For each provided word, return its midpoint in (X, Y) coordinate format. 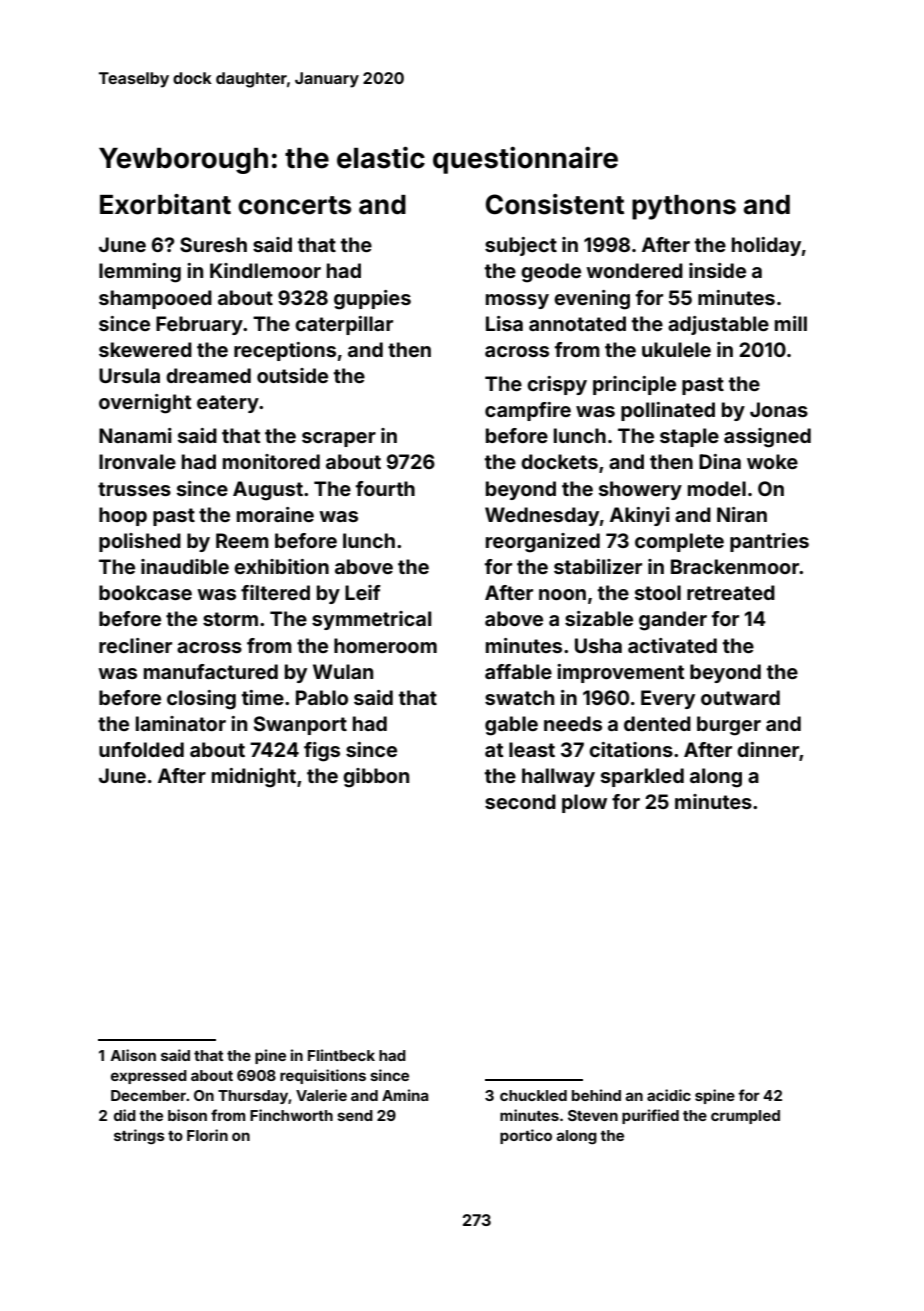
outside (292, 375)
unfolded (141, 749)
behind (596, 1095)
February (199, 325)
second (520, 801)
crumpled (745, 1117)
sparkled (642, 777)
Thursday (253, 1097)
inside (717, 270)
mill (791, 323)
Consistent (555, 204)
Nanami (135, 435)
